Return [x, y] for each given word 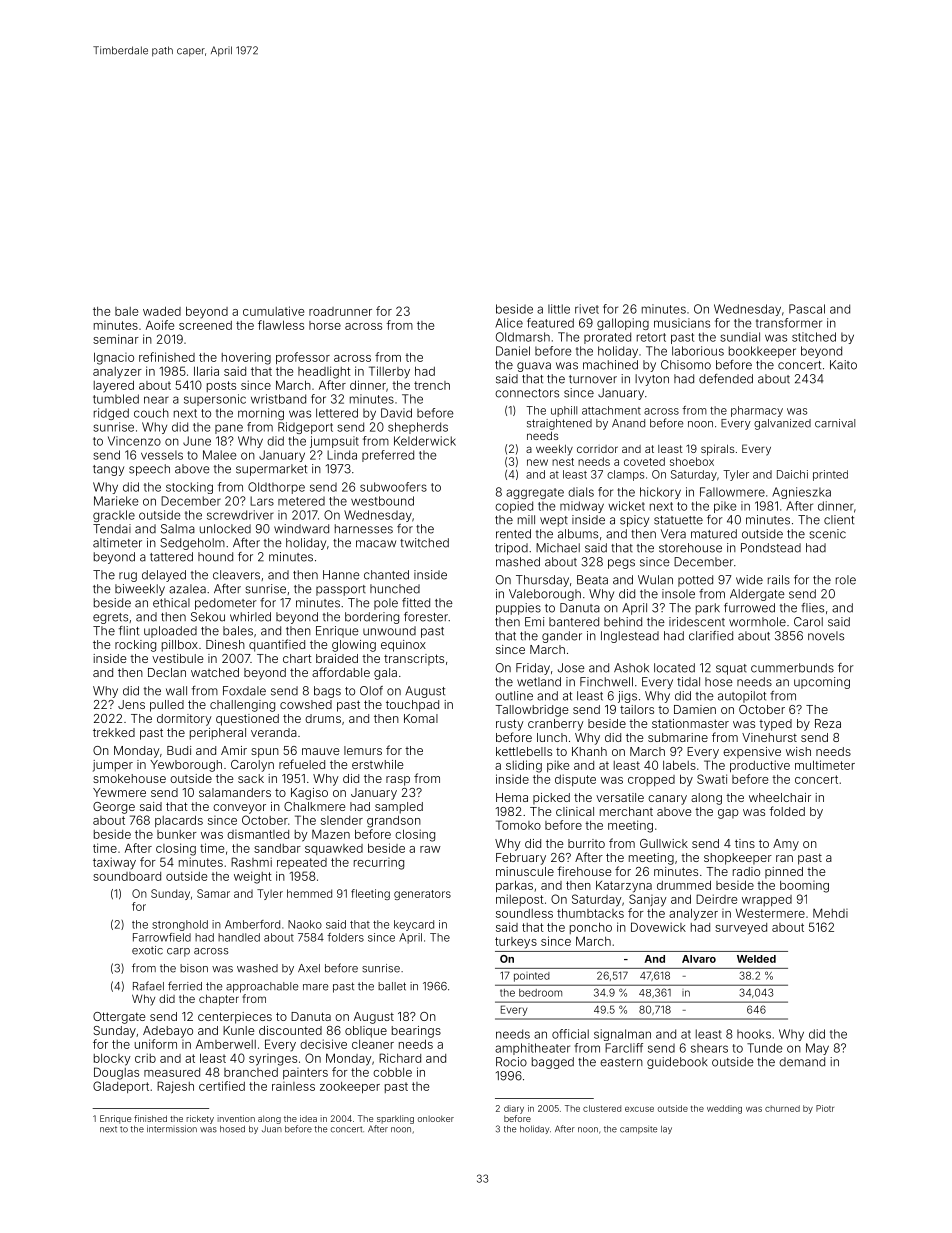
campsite [639, 1129]
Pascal [807, 309]
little [559, 309]
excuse [639, 1109]
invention [236, 1118]
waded [162, 311]
